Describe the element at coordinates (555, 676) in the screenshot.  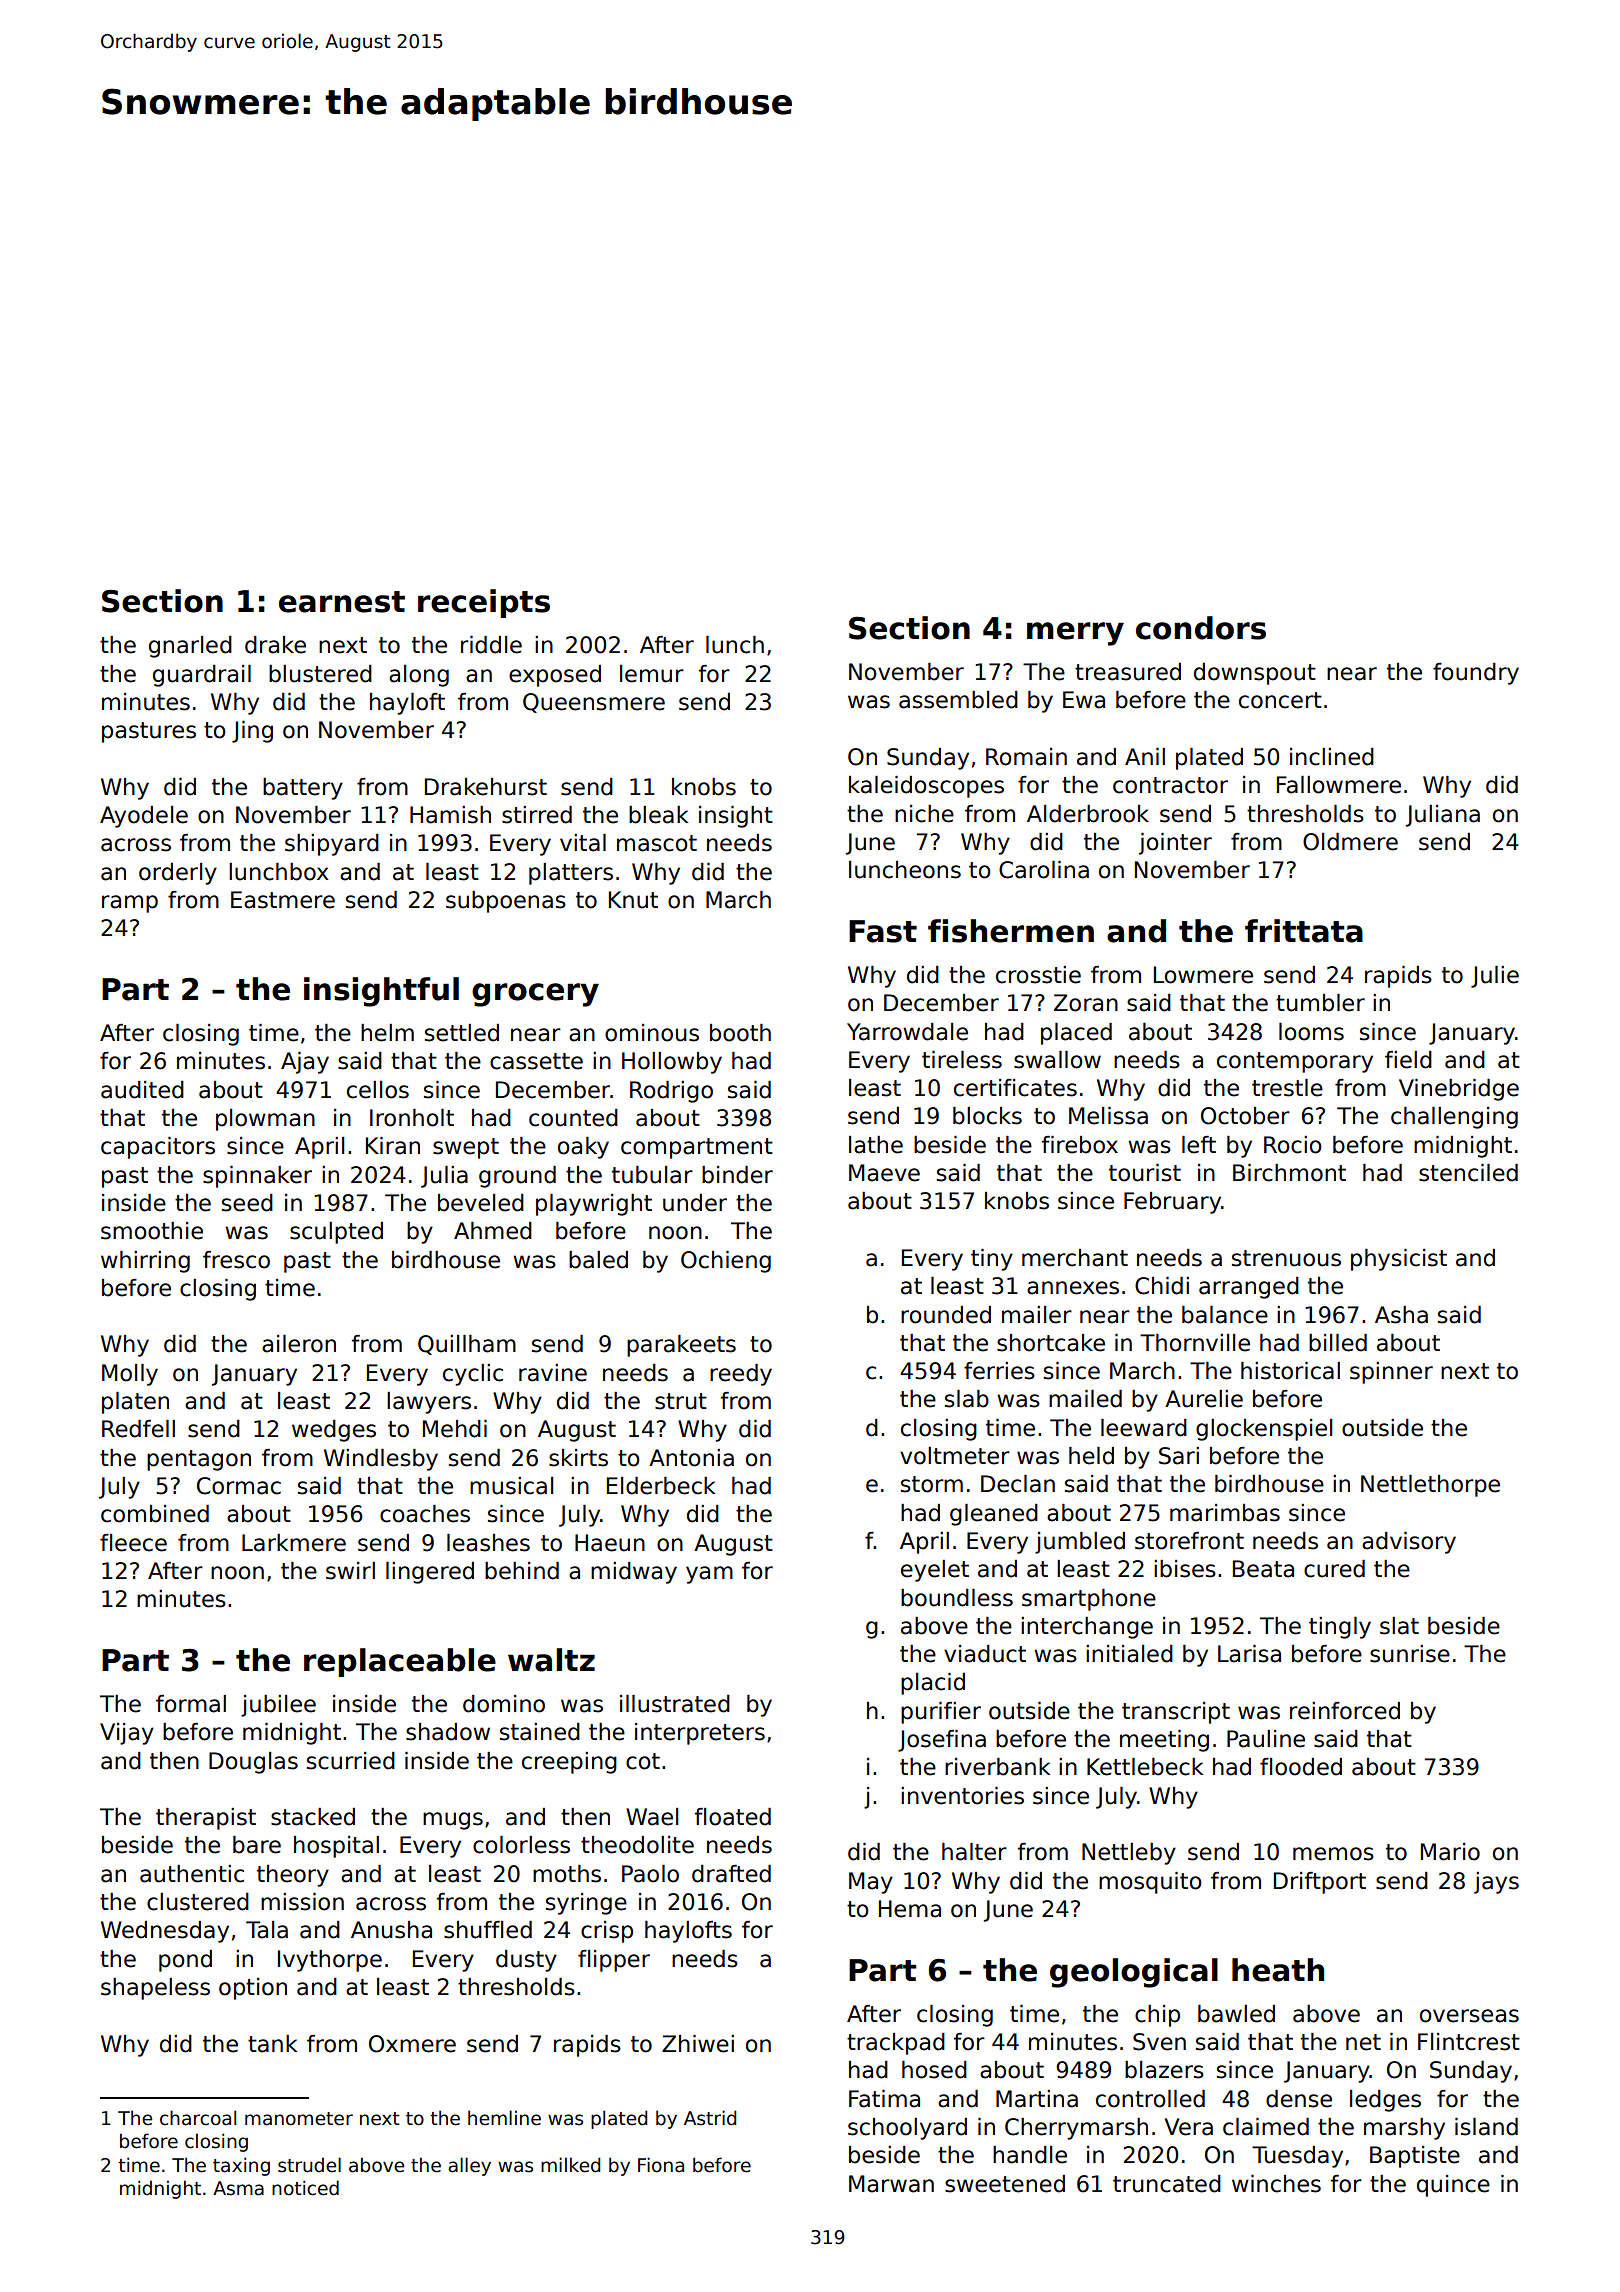
I see `exposed` at that location.
